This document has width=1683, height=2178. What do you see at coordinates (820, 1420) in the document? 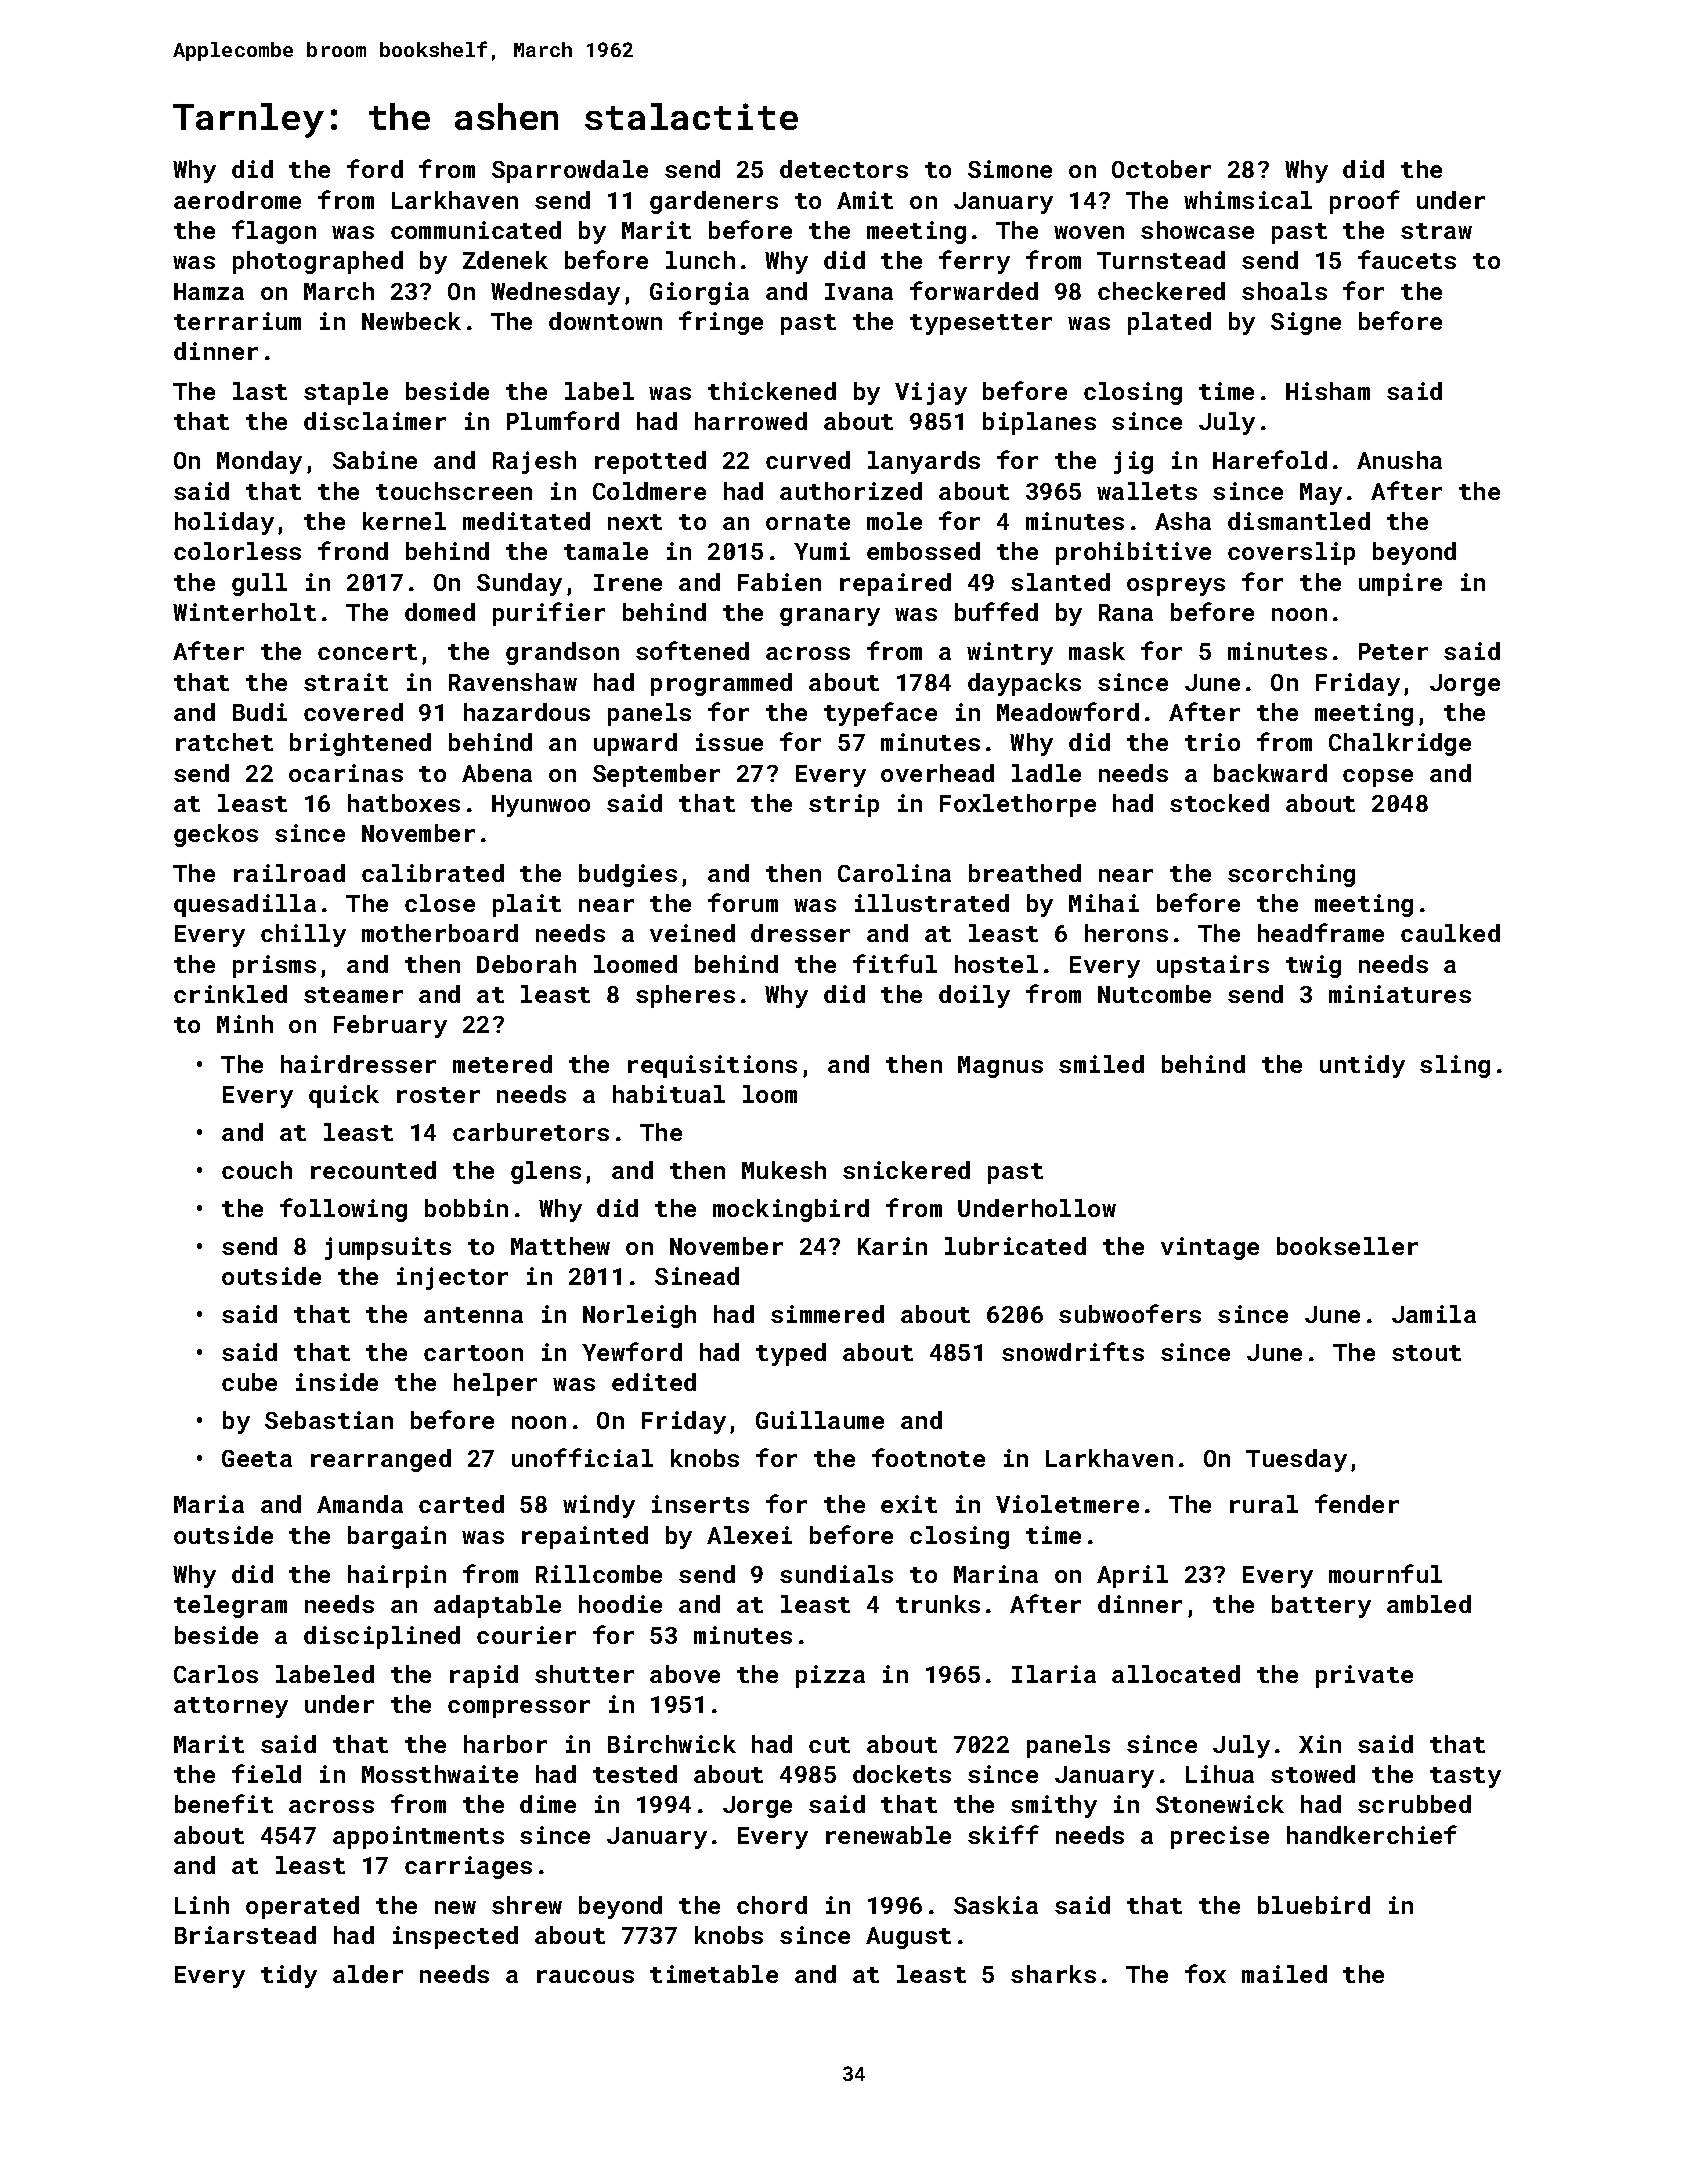
I see `Guillaume` at bounding box center [820, 1420].
